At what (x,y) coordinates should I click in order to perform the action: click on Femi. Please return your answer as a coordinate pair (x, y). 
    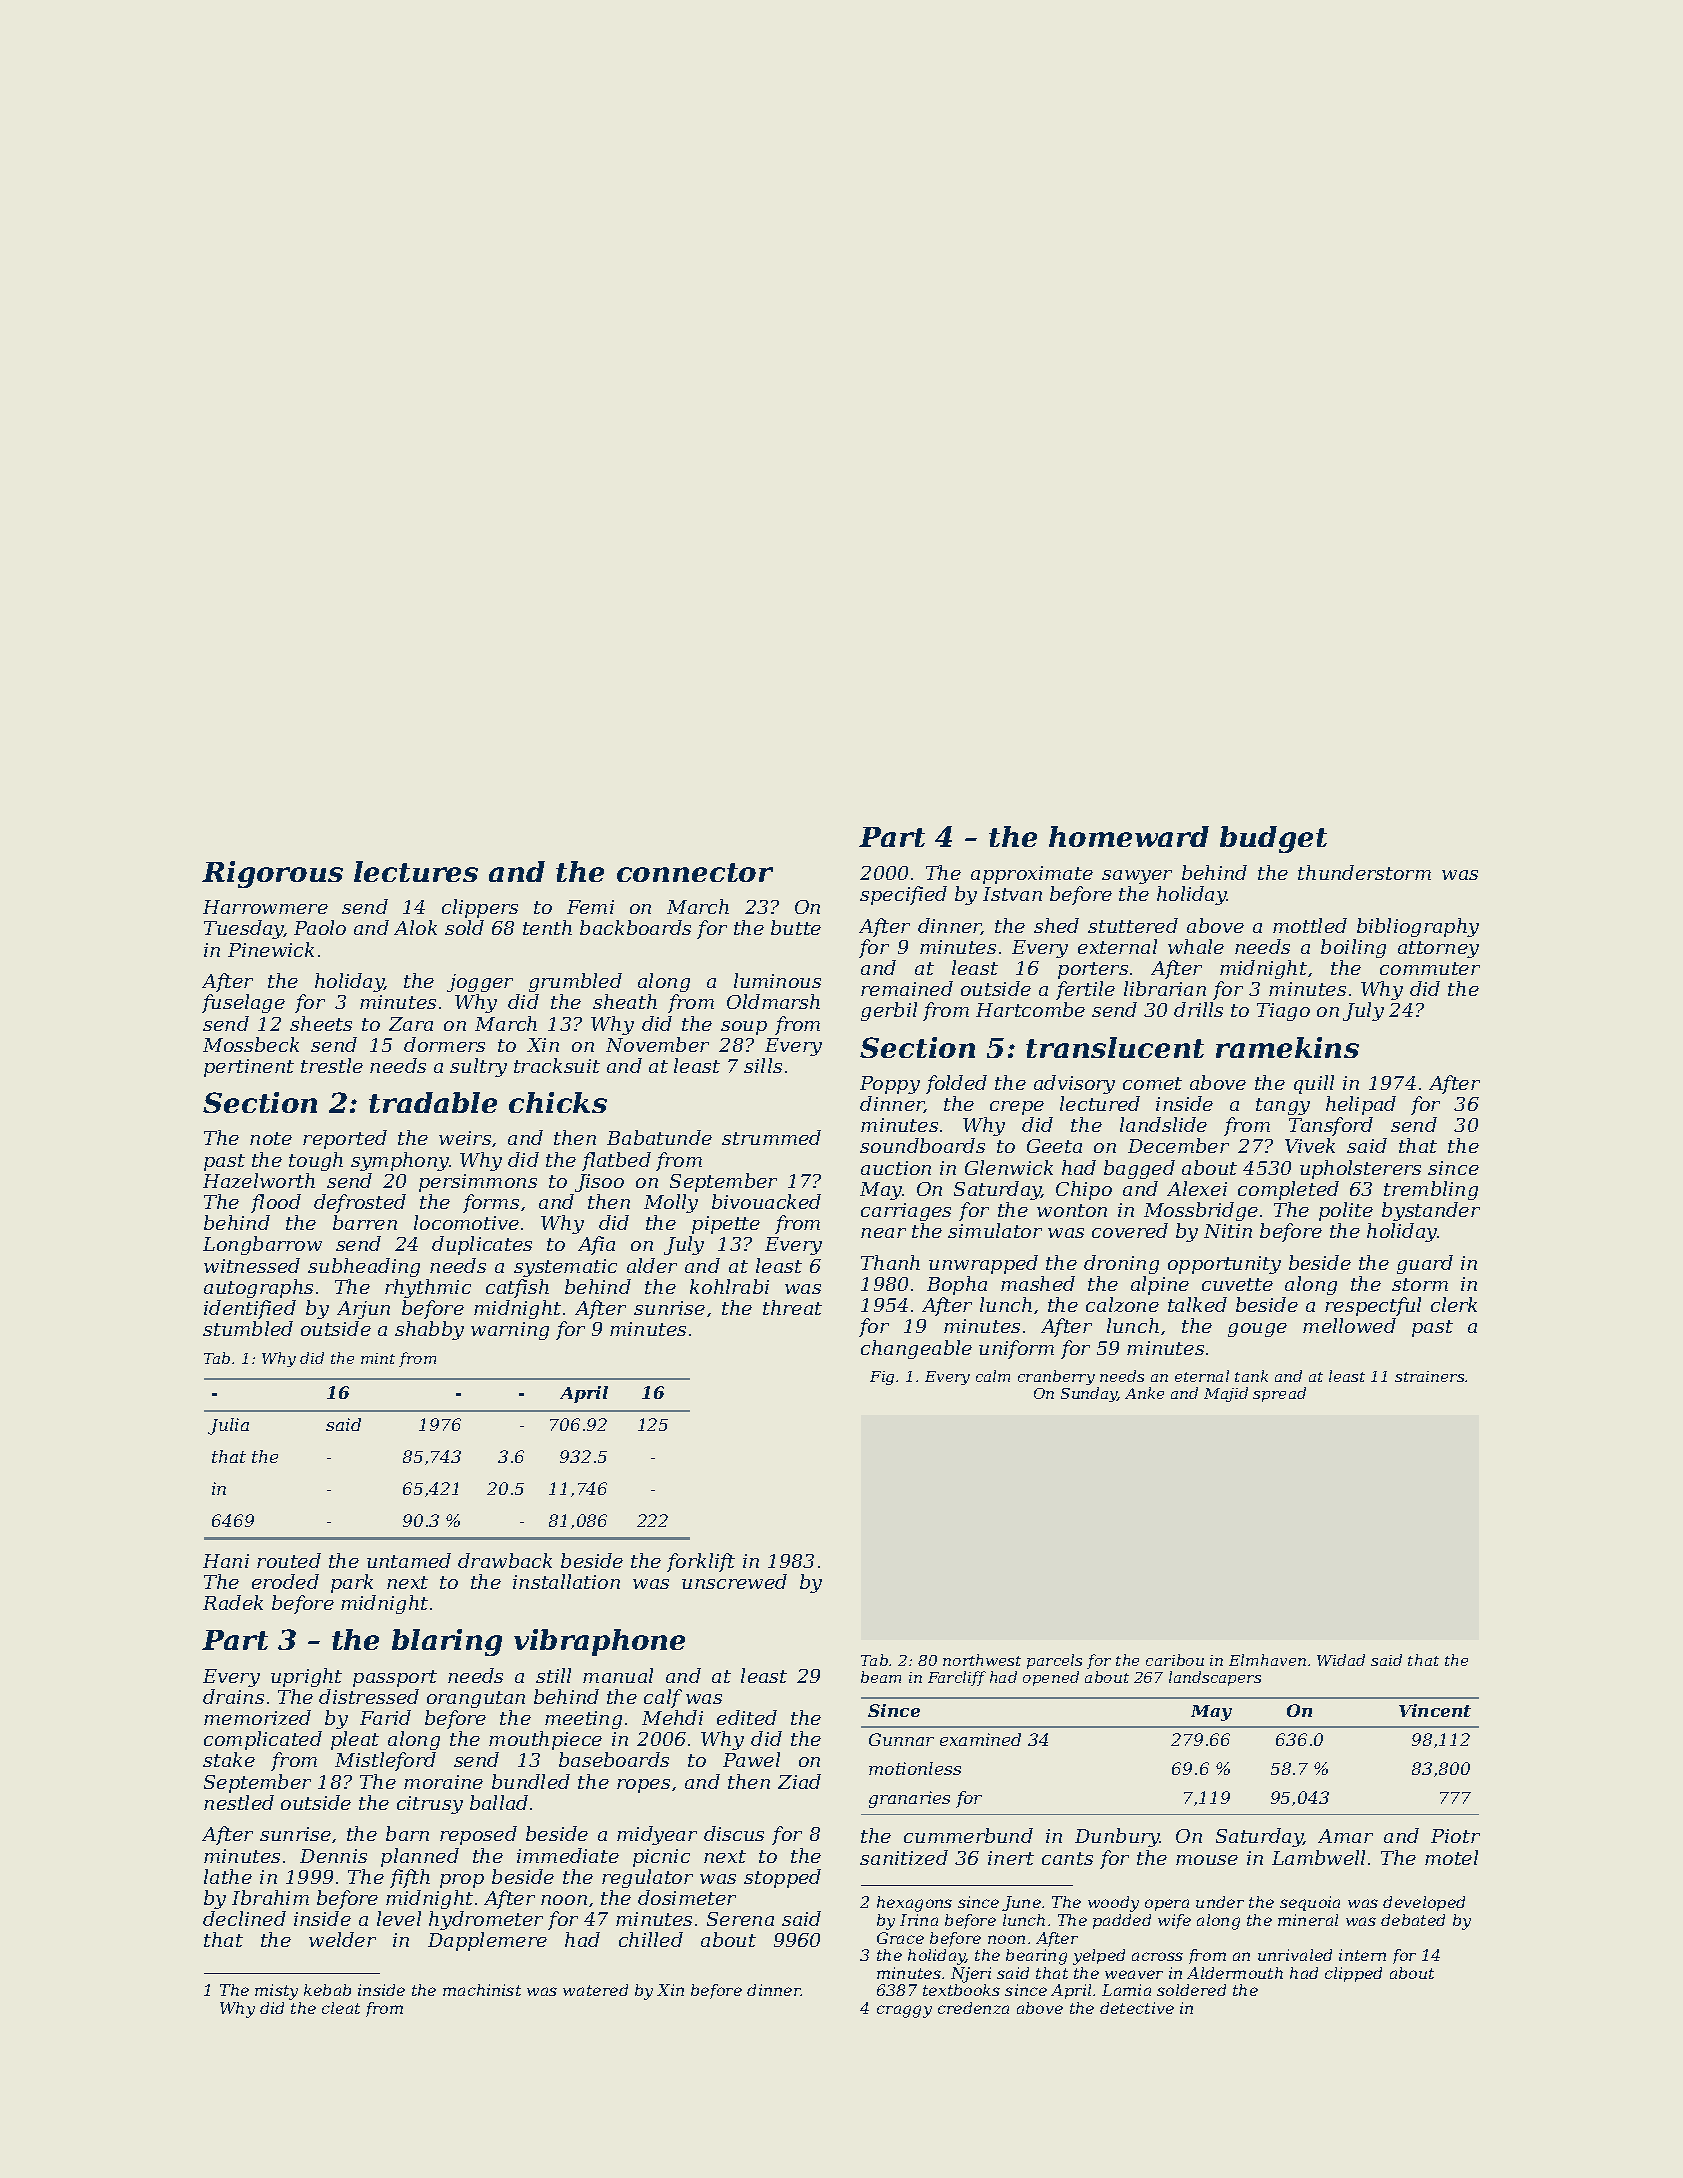
    Looking at the image, I should click on (590, 907).
